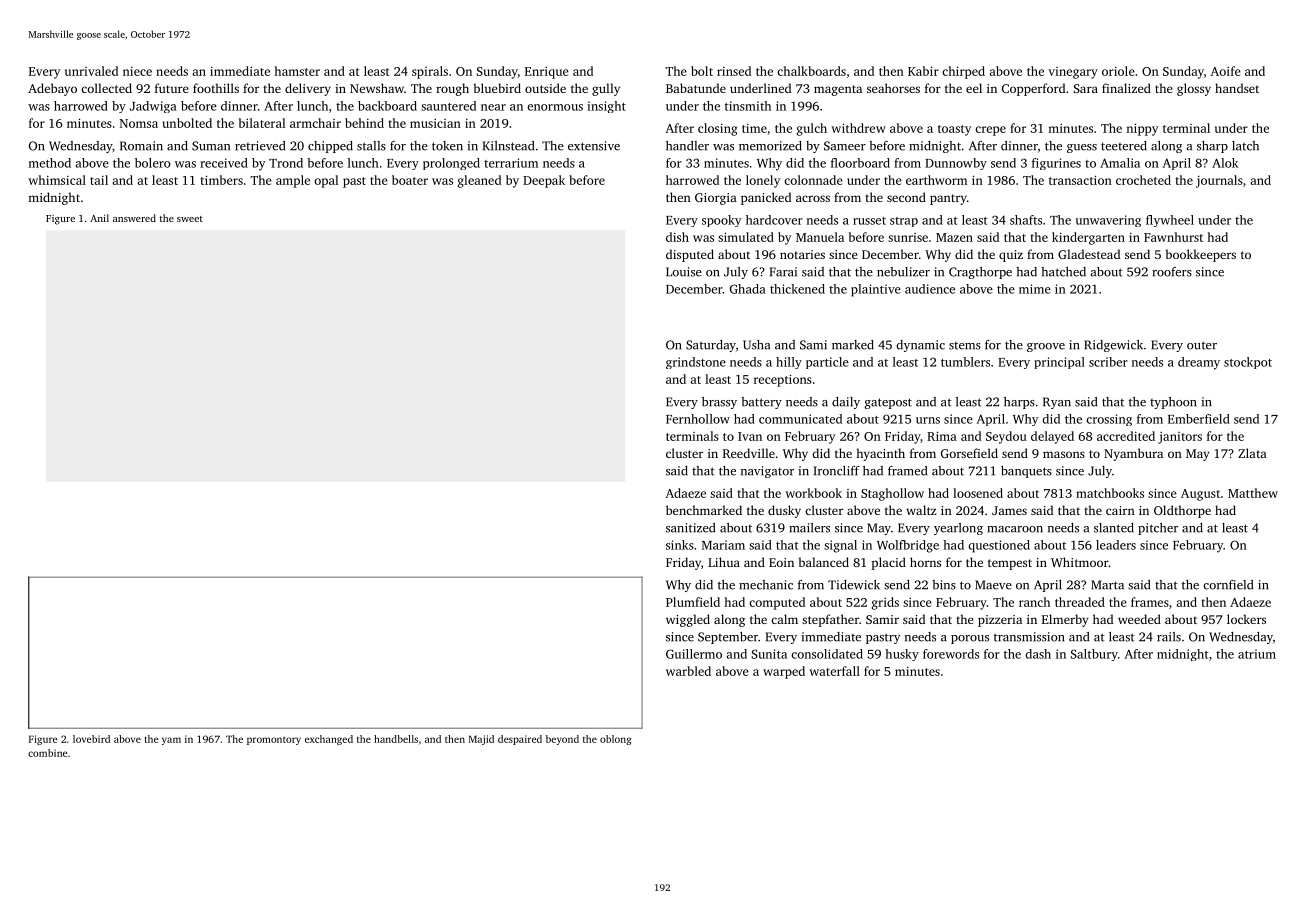 This document has height=924, width=1308. I want to click on memorized, so click(770, 146).
